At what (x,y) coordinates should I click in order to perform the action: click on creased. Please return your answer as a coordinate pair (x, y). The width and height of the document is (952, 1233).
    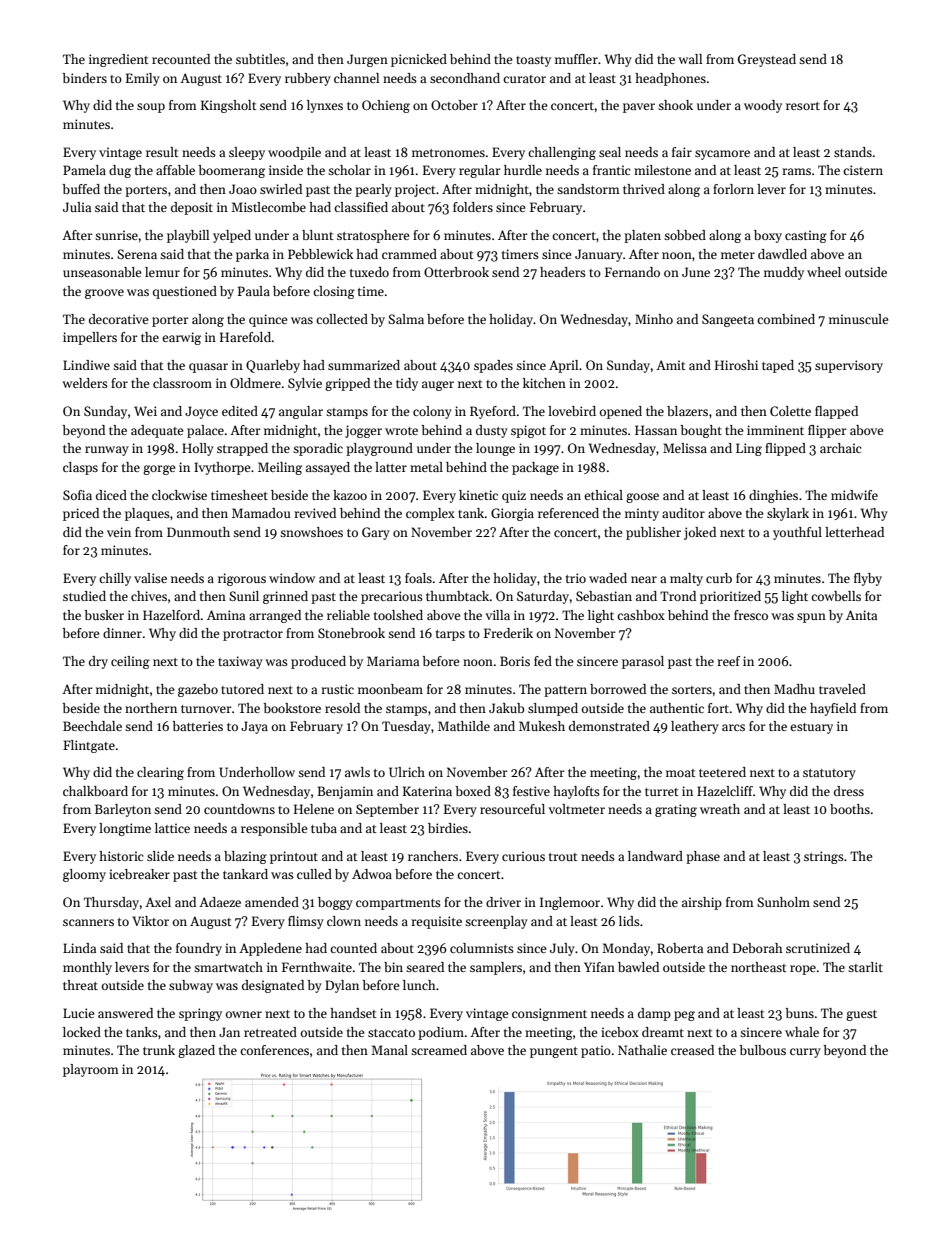
    Looking at the image, I should click on (692, 1050).
